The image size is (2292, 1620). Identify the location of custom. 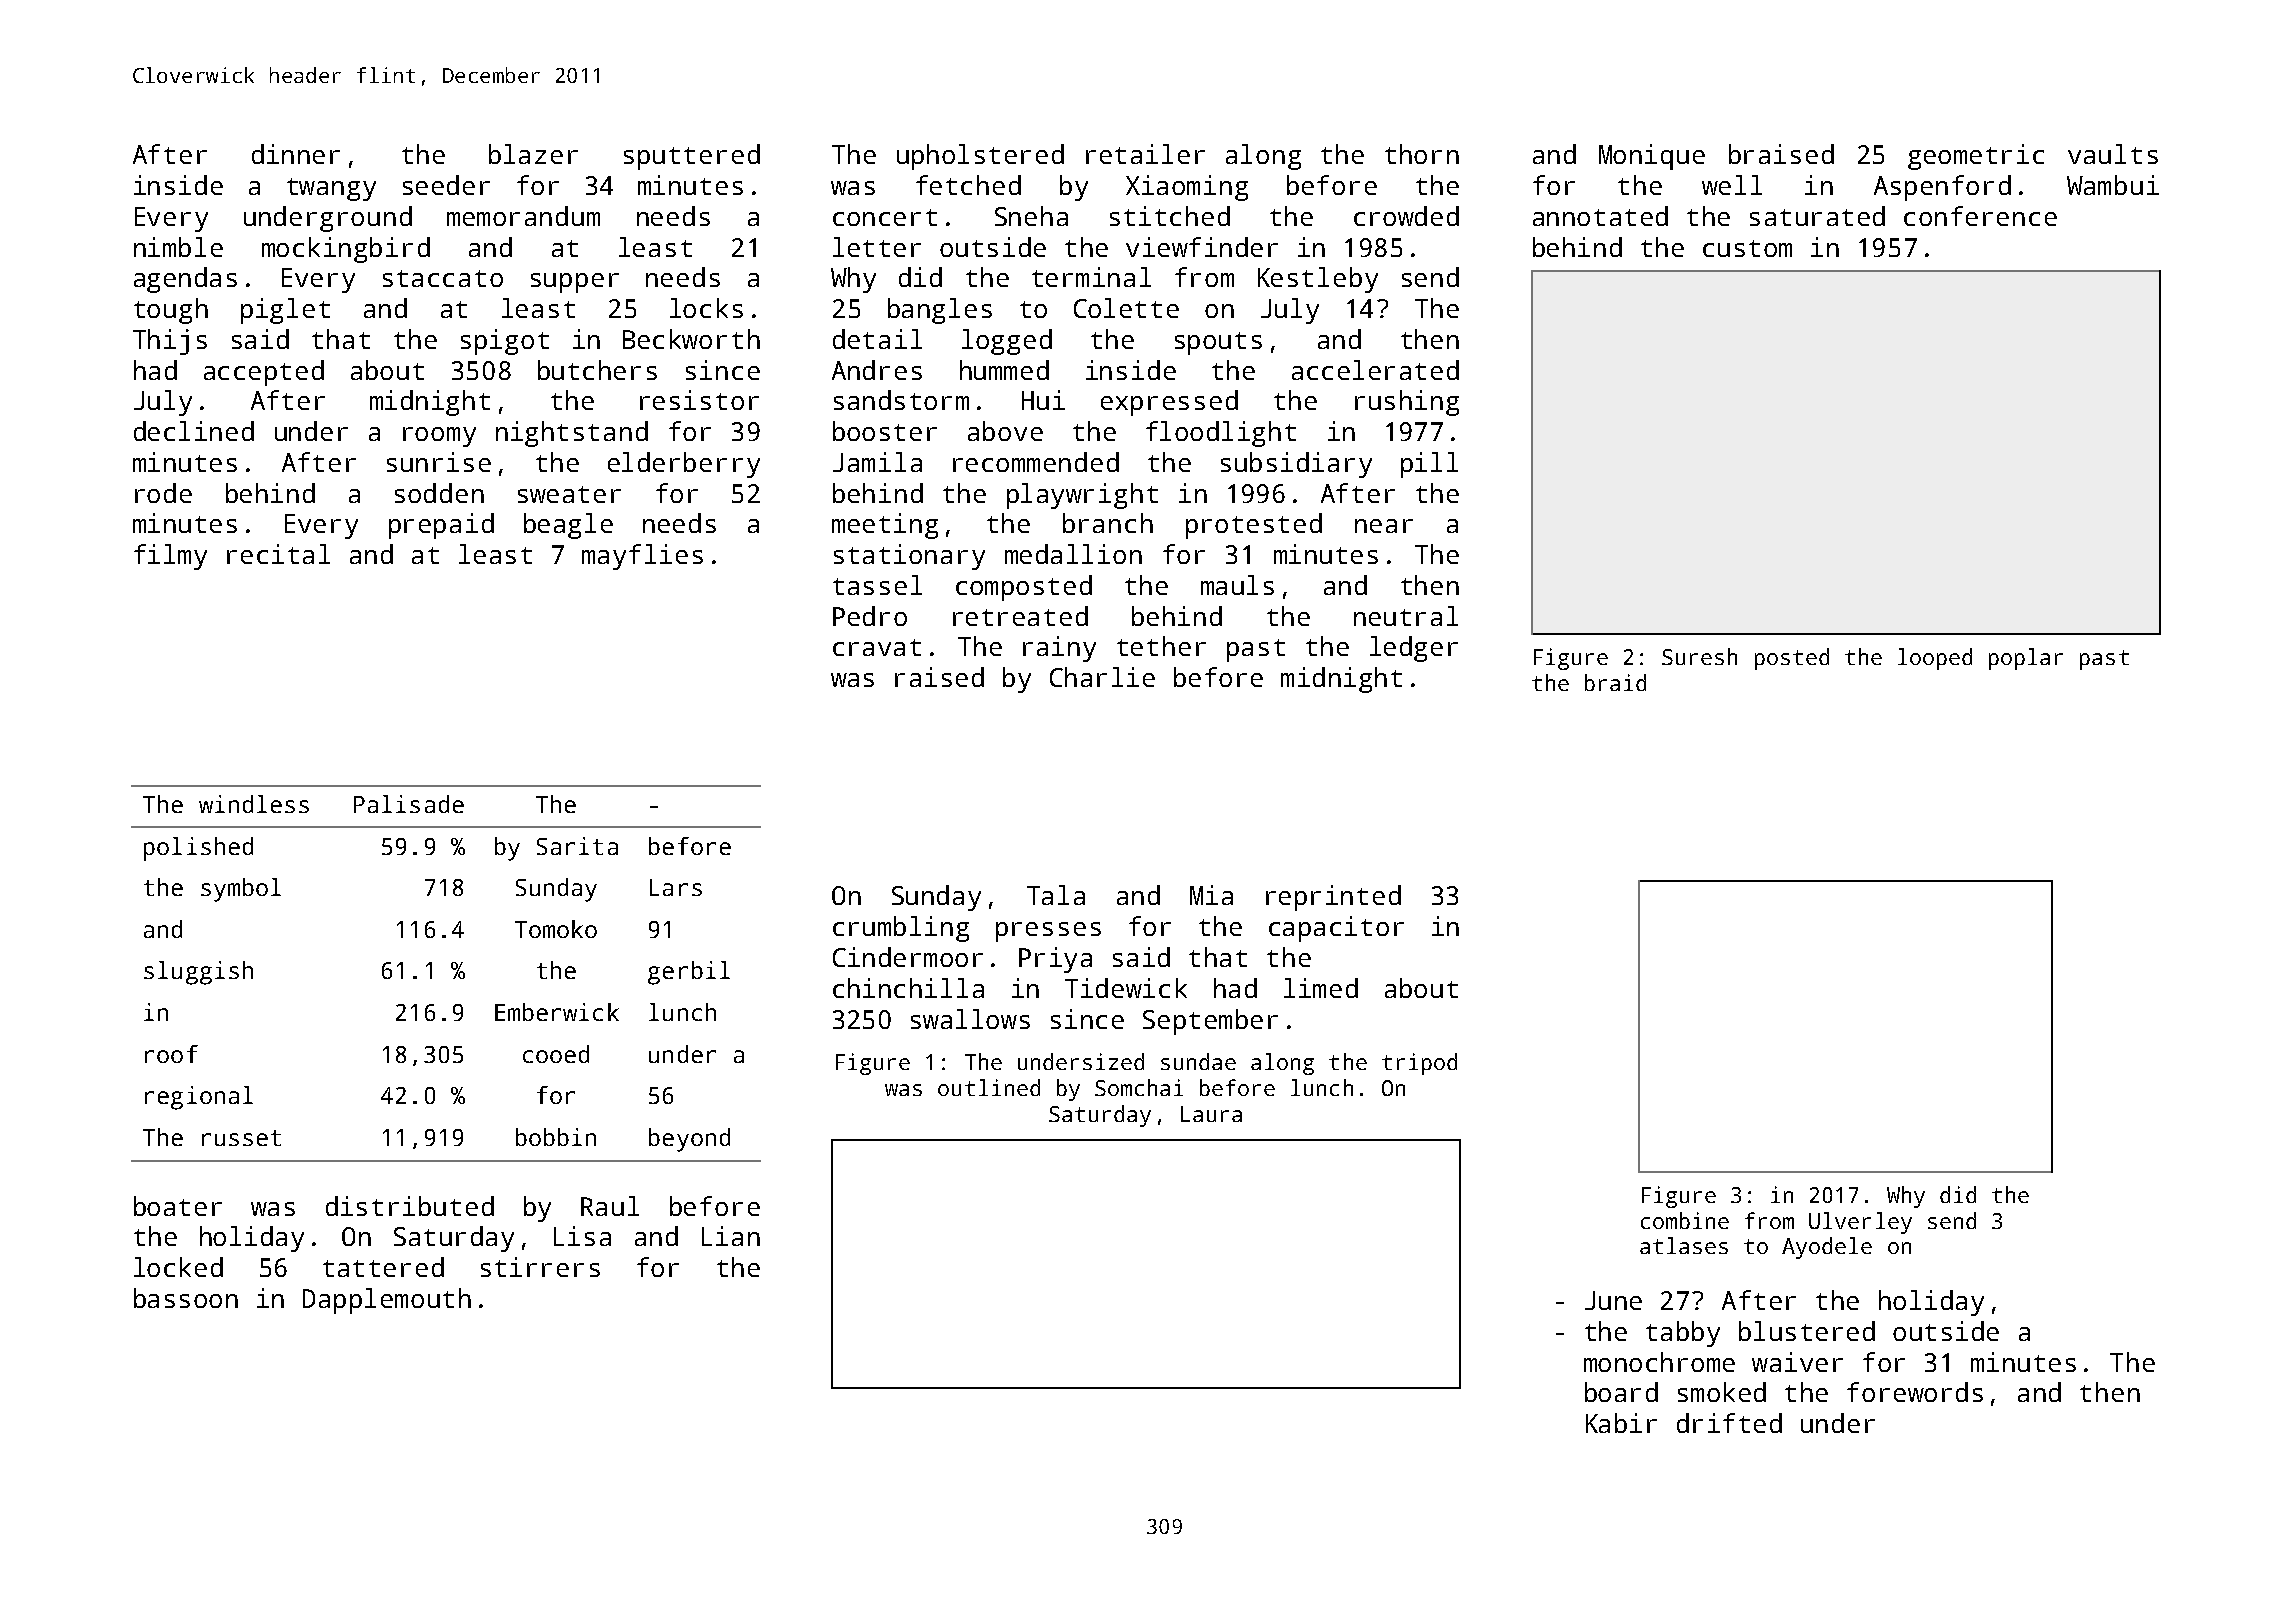
(1747, 248).
